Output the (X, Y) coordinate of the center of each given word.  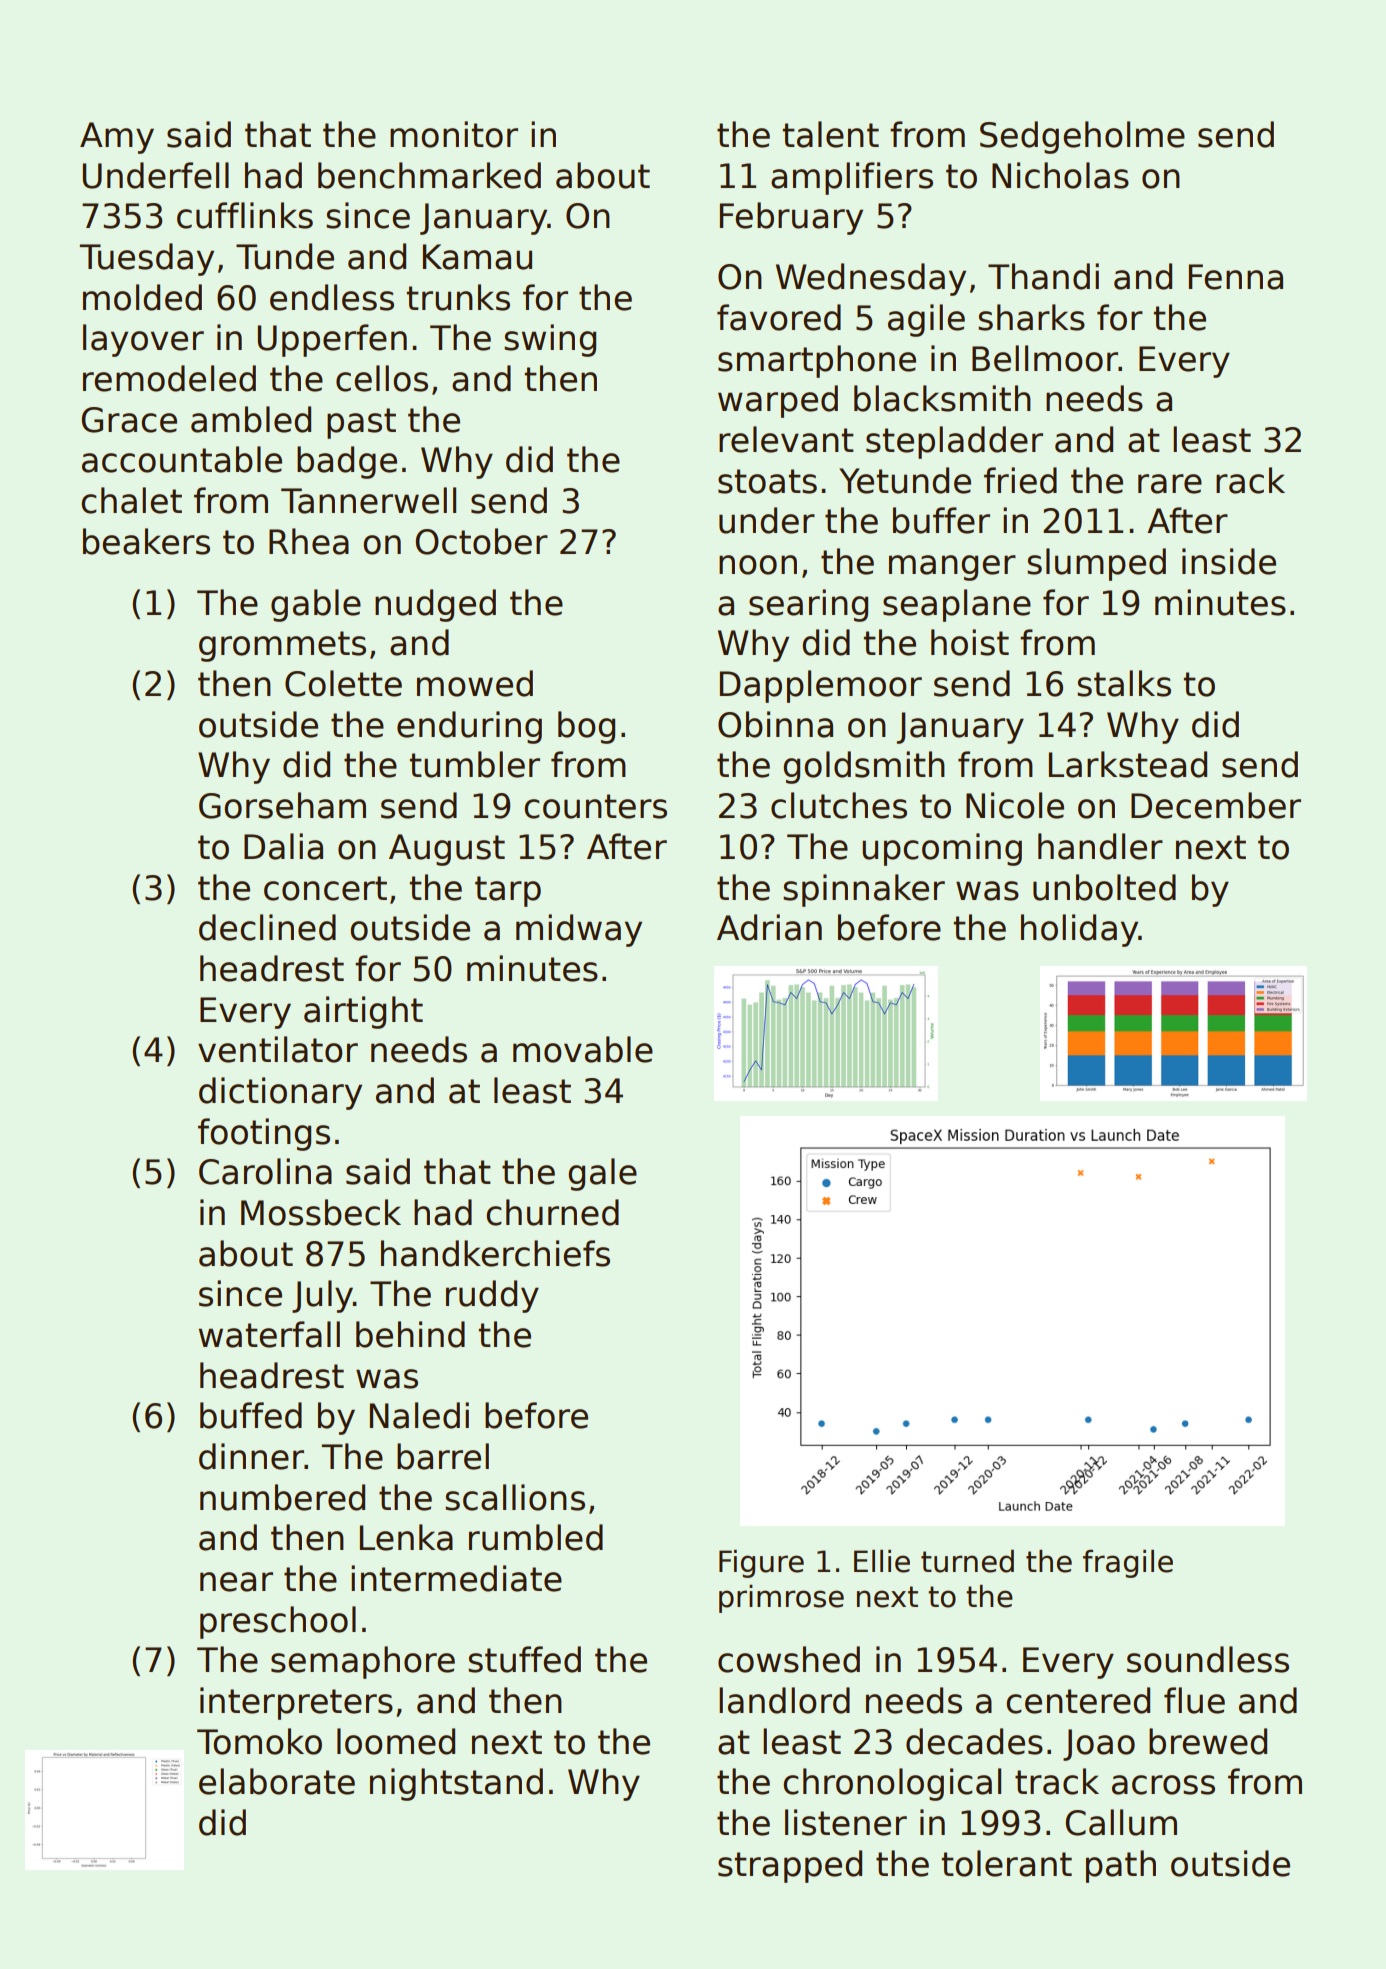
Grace (129, 420)
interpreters (296, 1703)
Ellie (882, 1561)
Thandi (1043, 276)
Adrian (769, 927)
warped (778, 401)
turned (967, 1561)
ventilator (278, 1049)
